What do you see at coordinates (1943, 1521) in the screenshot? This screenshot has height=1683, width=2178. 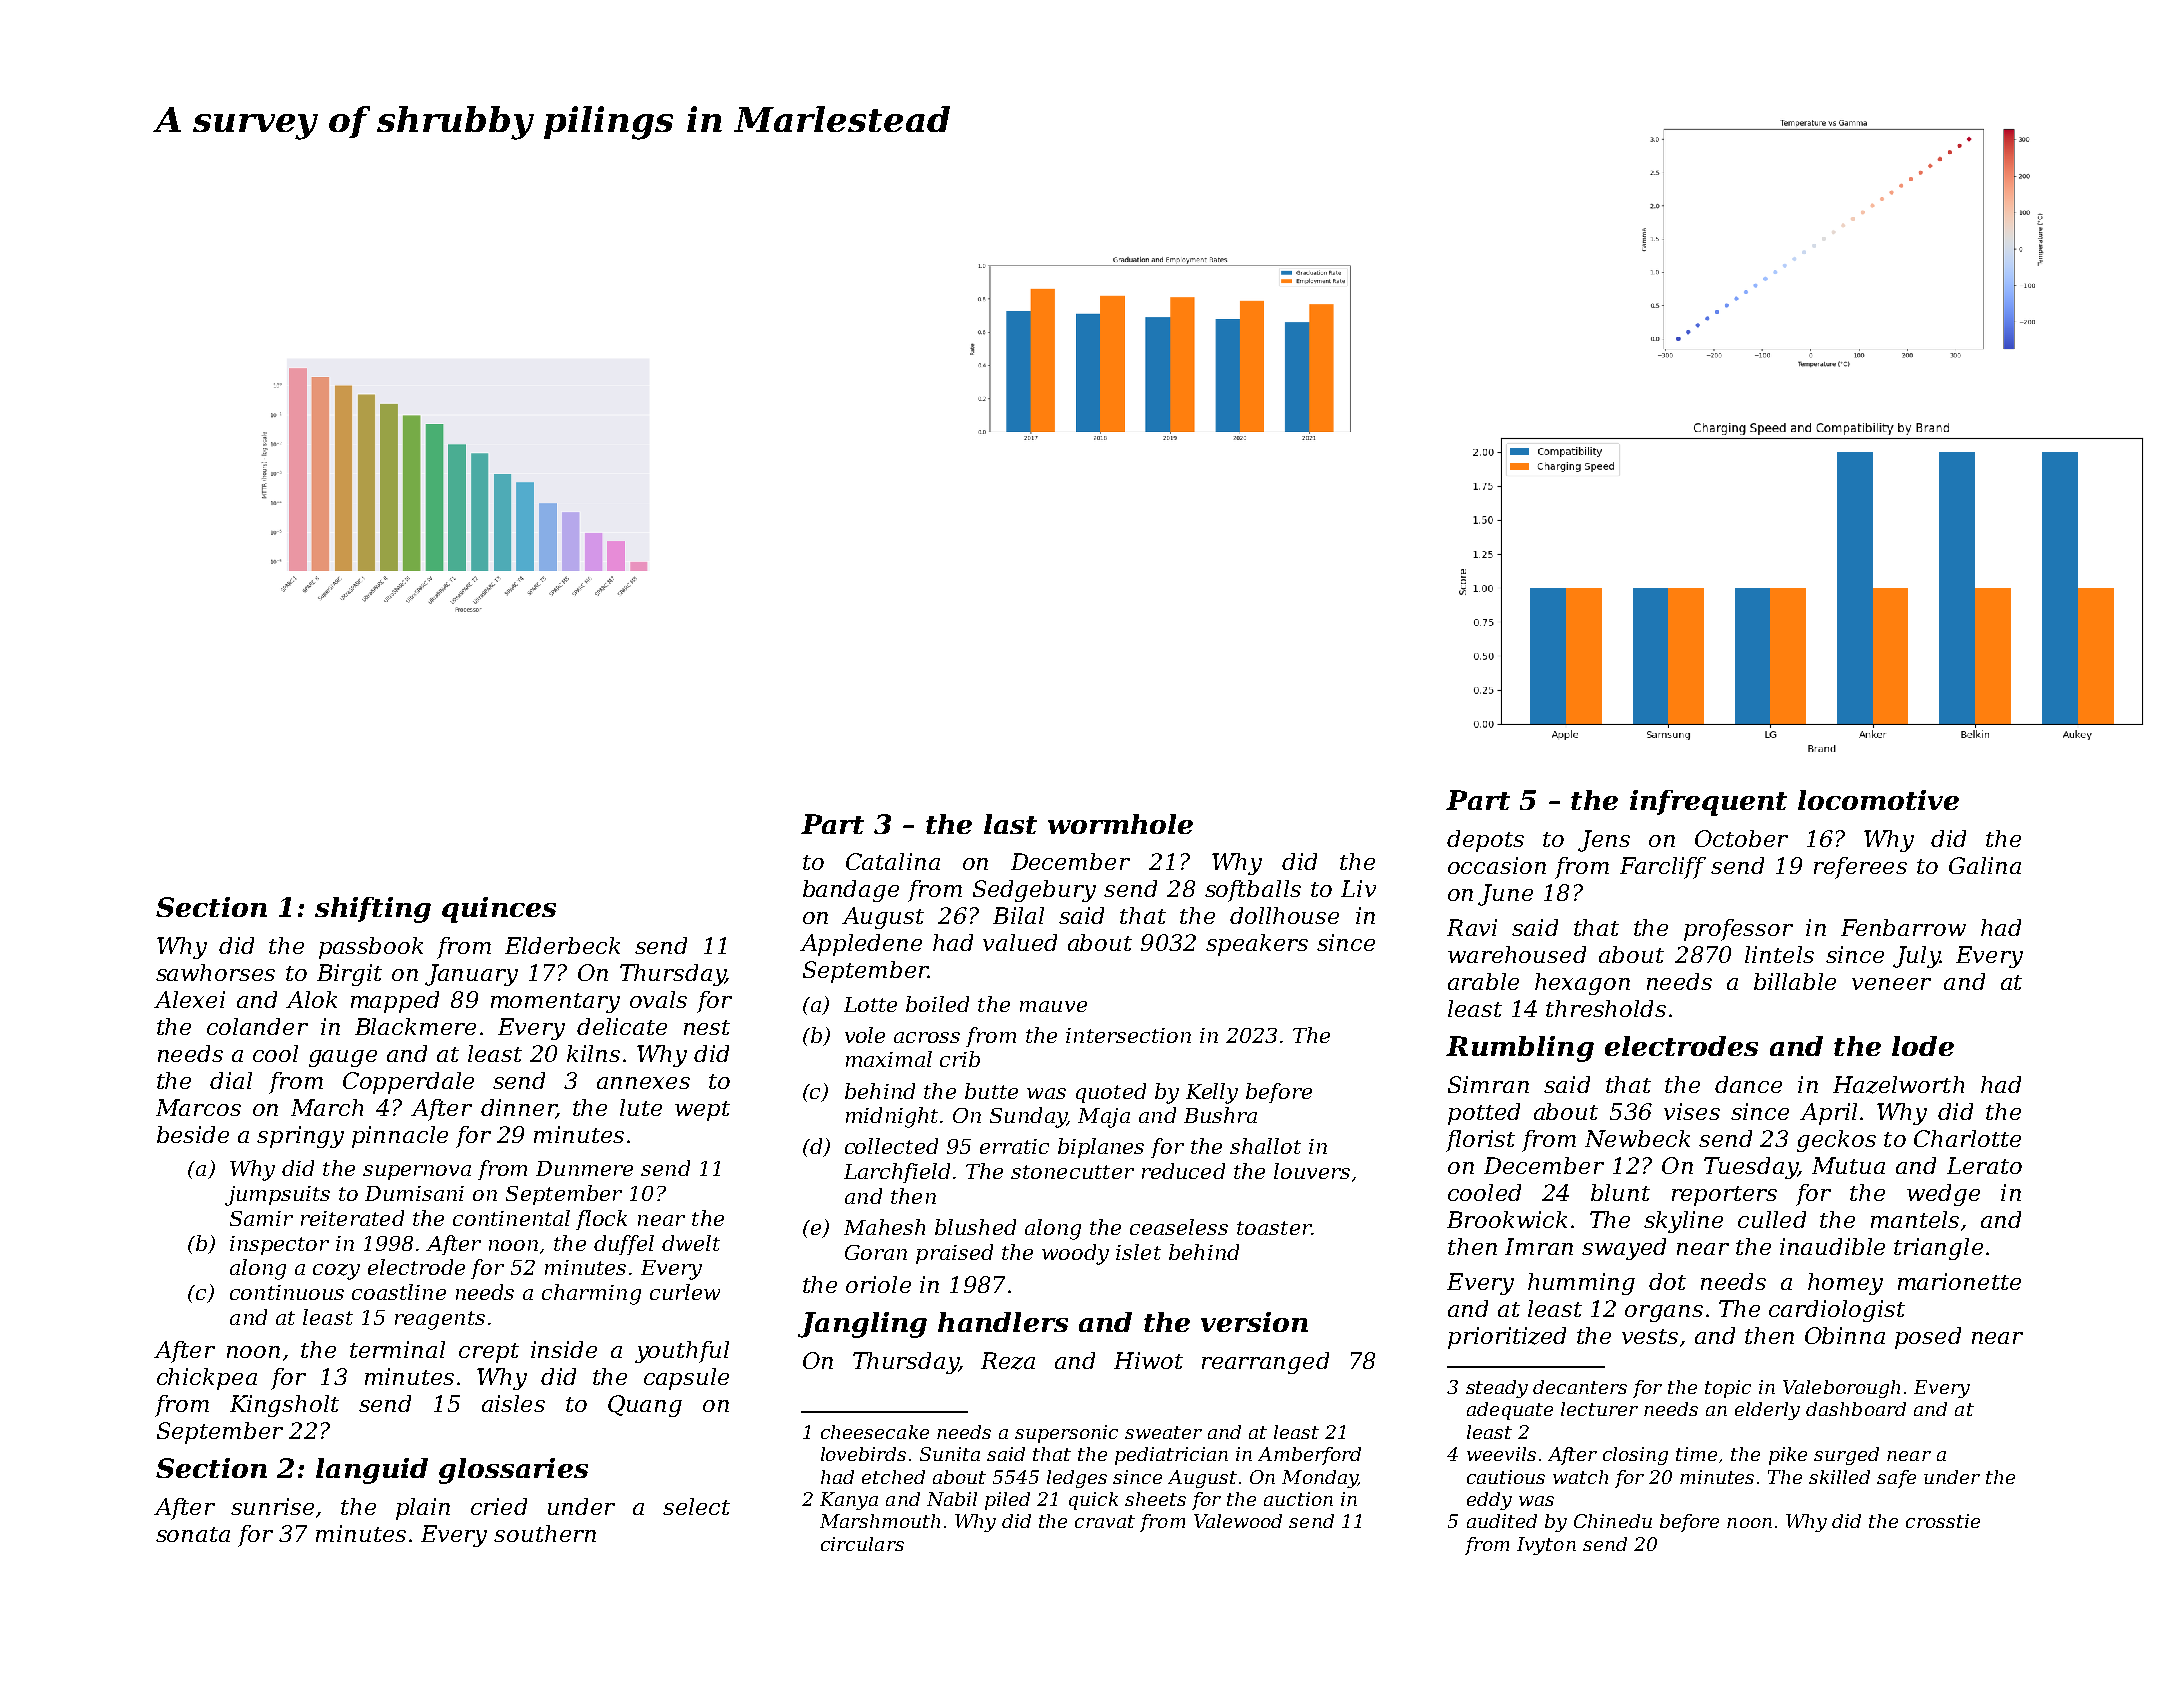 I see `crosstie` at bounding box center [1943, 1521].
